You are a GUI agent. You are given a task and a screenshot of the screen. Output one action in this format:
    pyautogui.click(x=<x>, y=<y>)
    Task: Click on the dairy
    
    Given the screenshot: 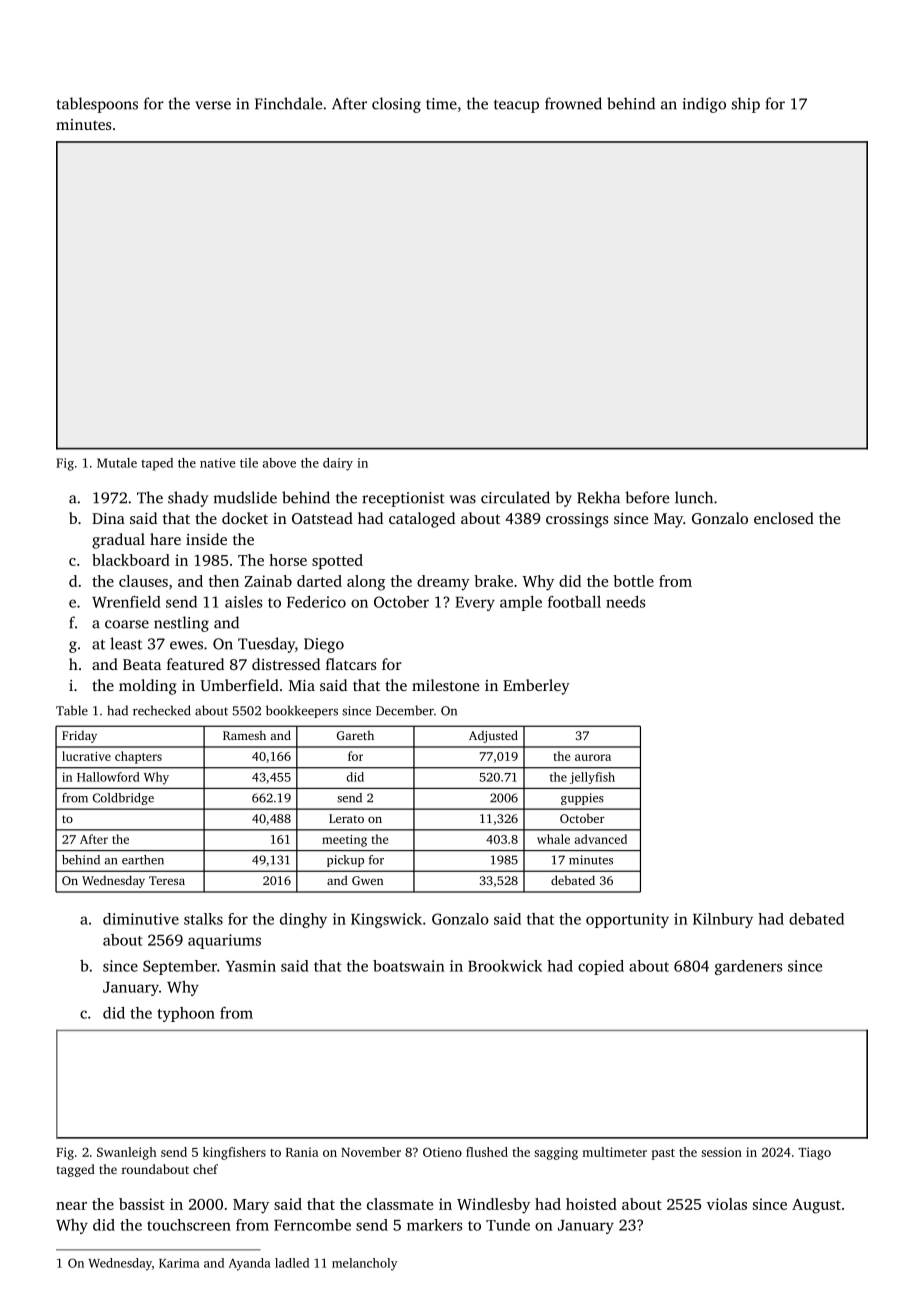 What is the action you would take?
    pyautogui.click(x=338, y=464)
